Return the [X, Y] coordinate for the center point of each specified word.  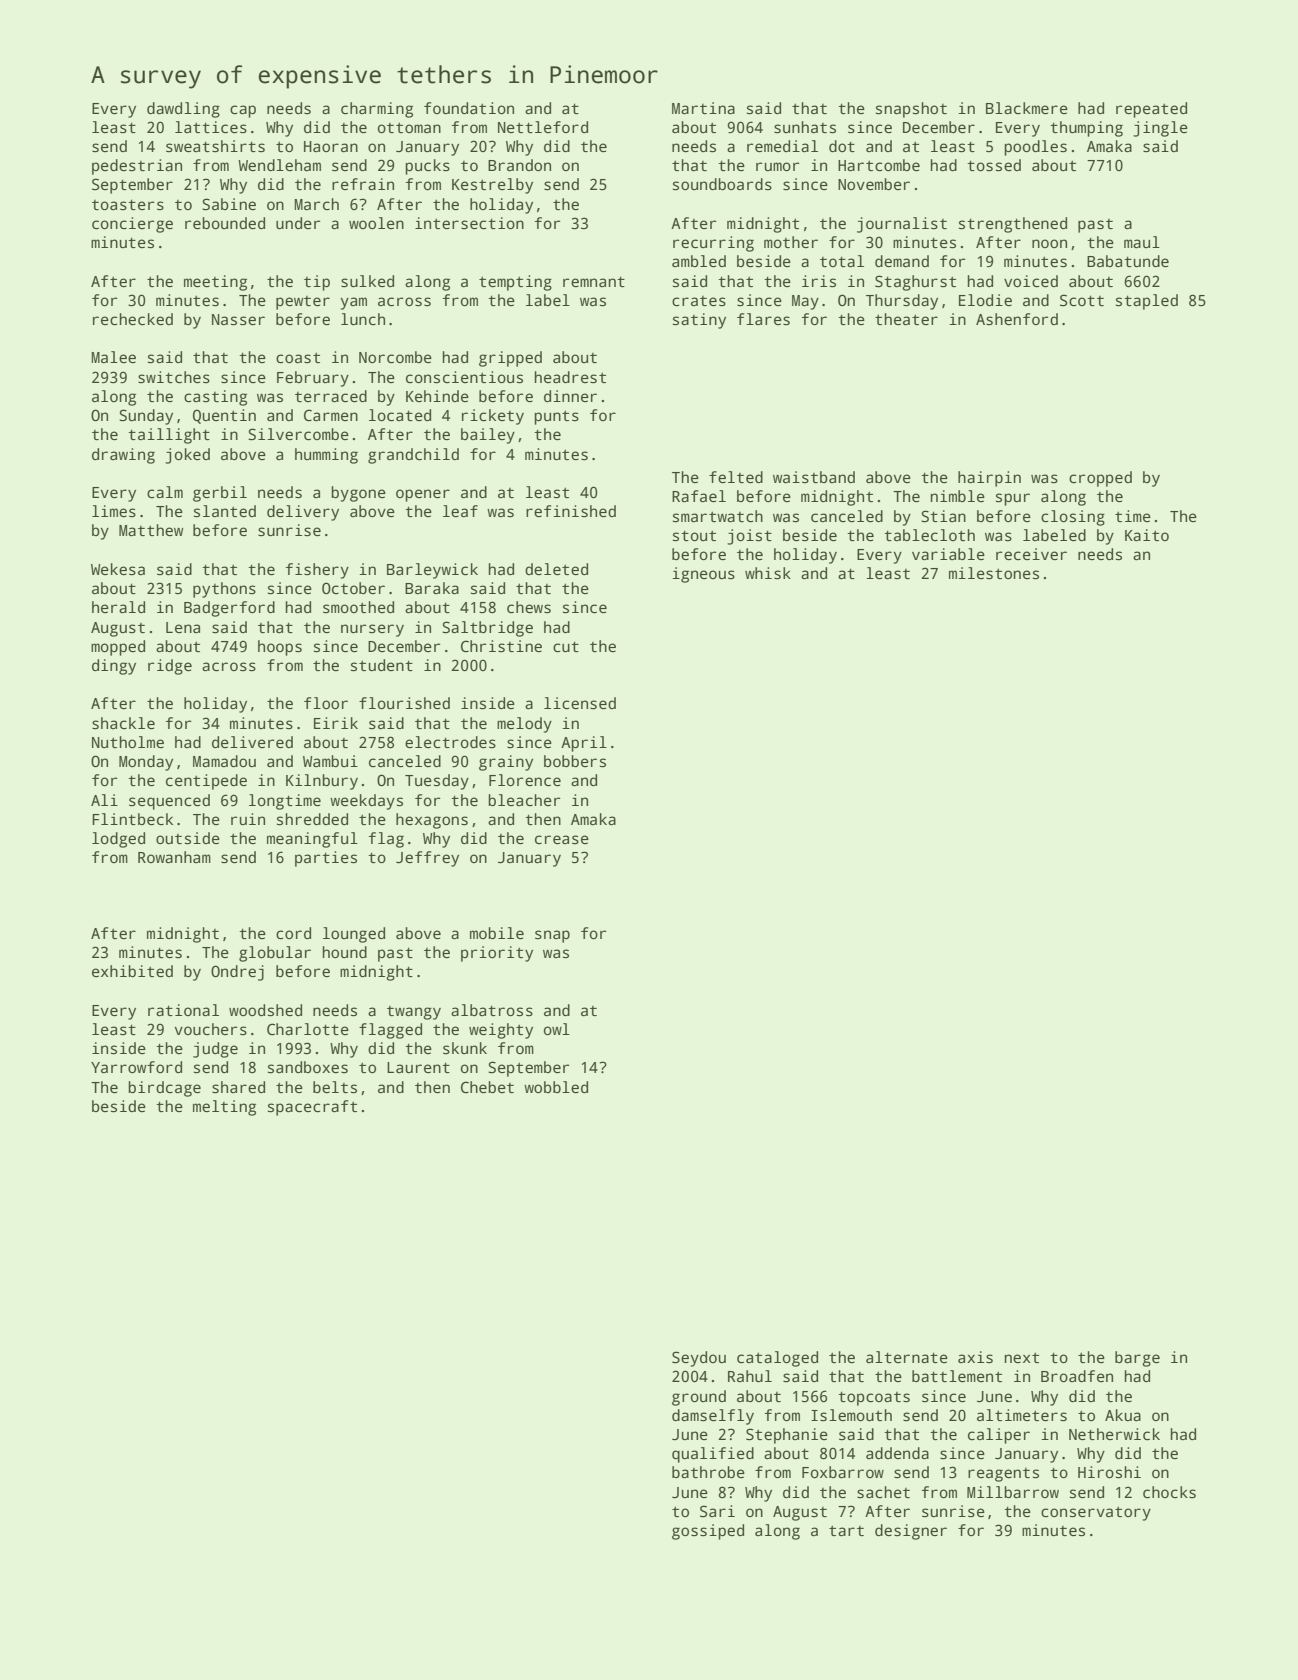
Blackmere [1027, 108]
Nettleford [543, 127]
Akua [1123, 1415]
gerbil [220, 494]
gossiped [708, 1532]
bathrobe [708, 1472]
